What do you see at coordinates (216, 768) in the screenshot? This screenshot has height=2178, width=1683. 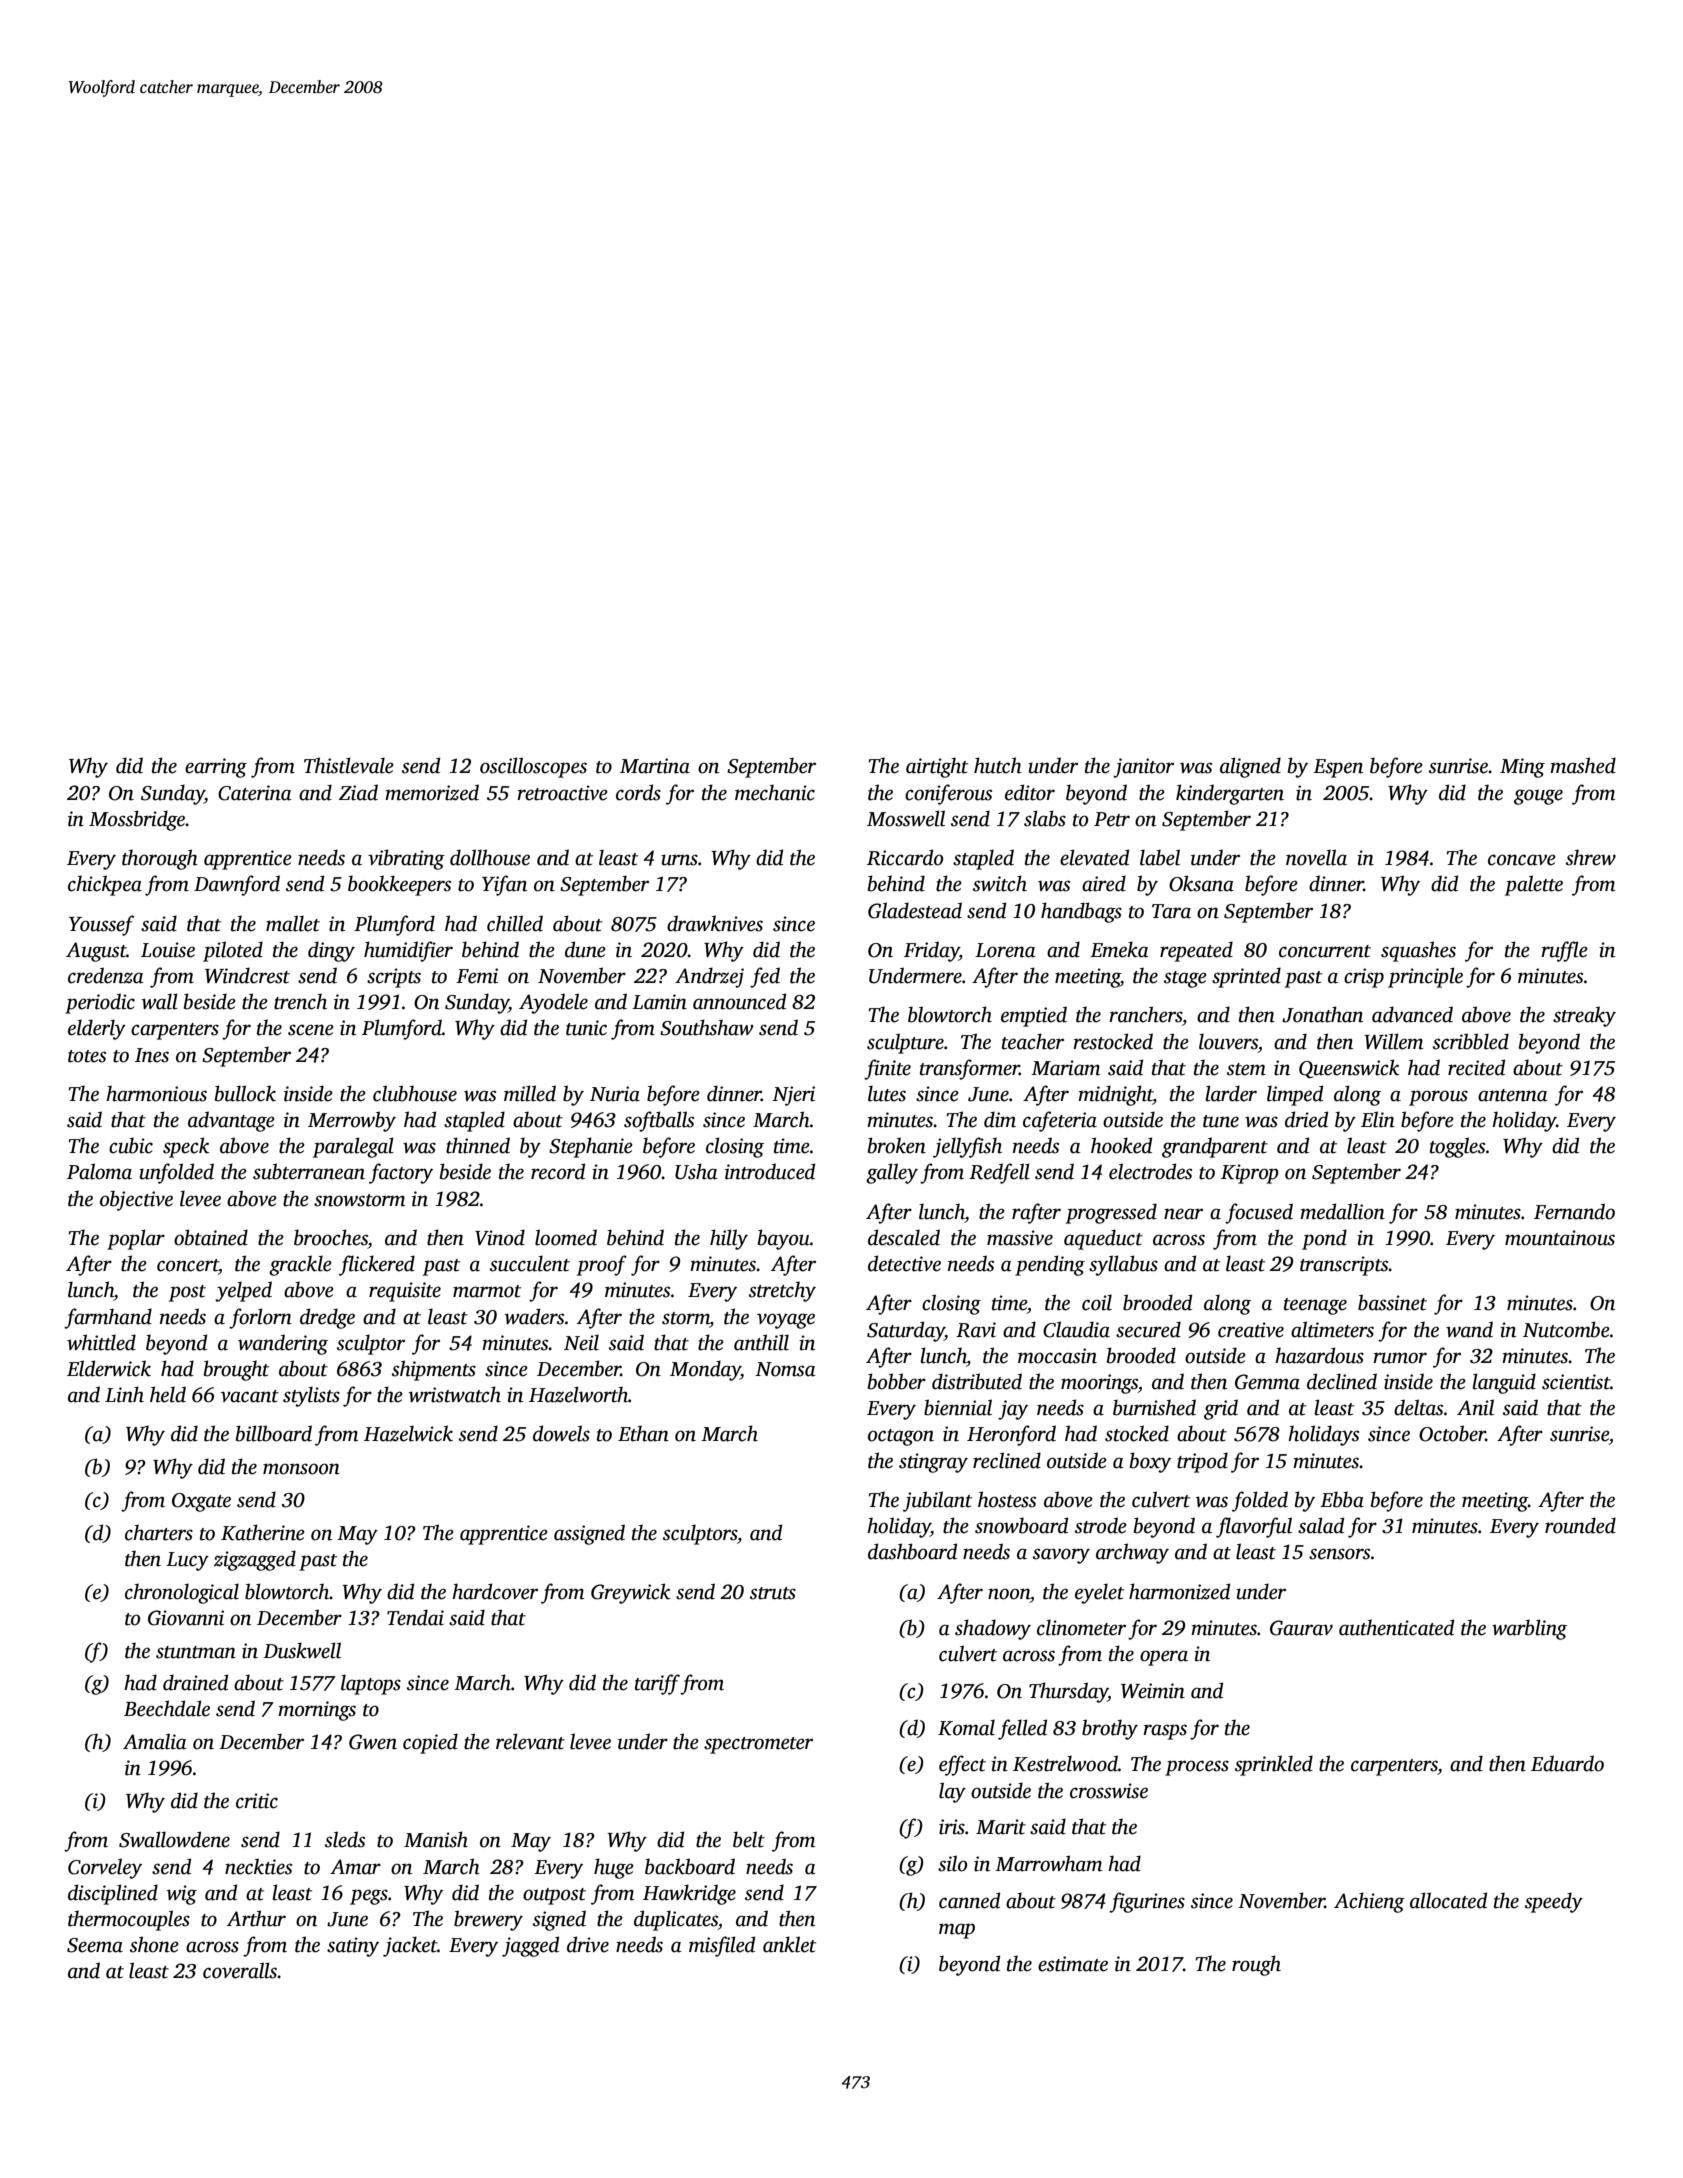 I see `earring` at bounding box center [216, 768].
